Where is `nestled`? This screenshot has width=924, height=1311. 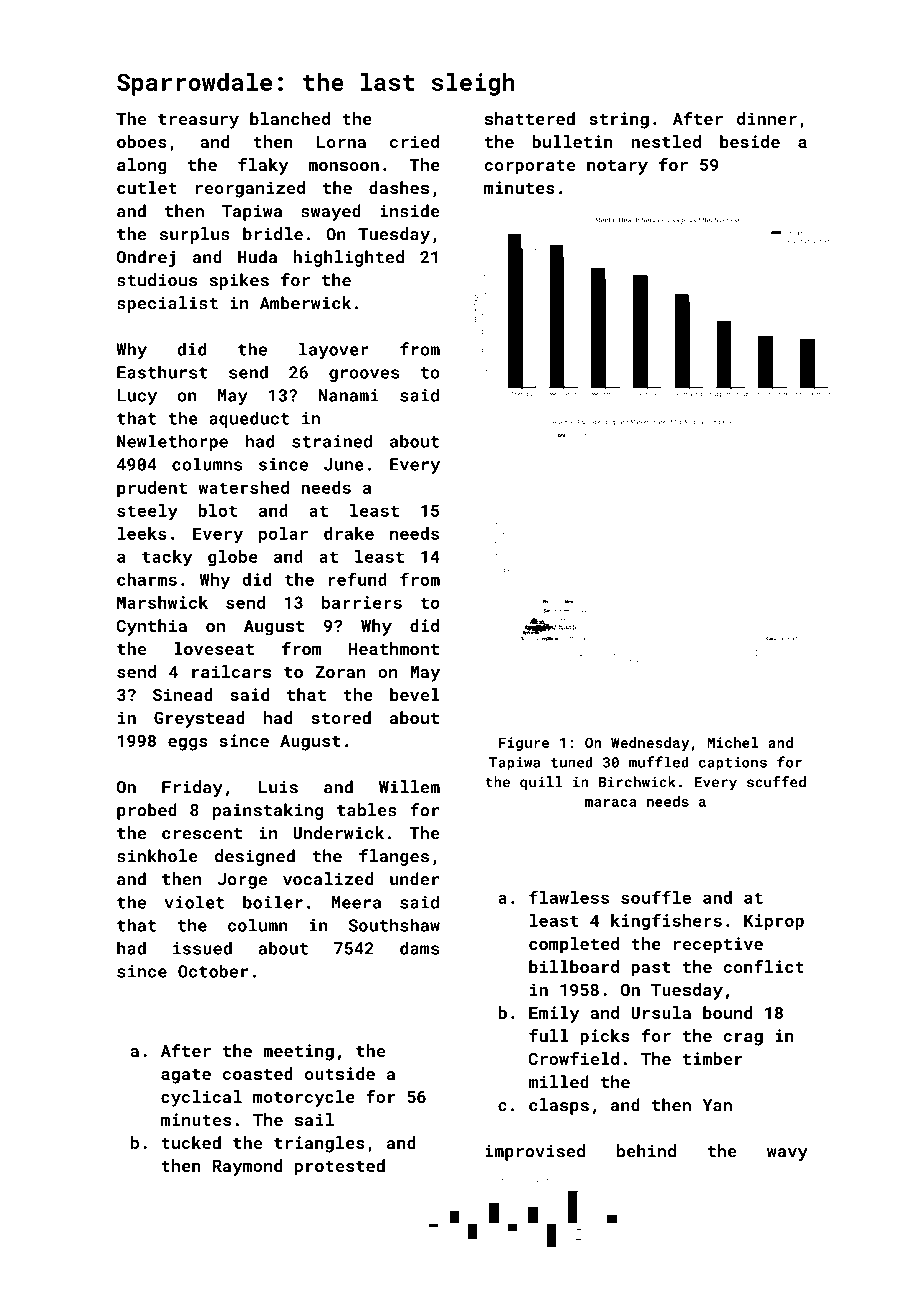 nestled is located at coordinates (666, 141).
